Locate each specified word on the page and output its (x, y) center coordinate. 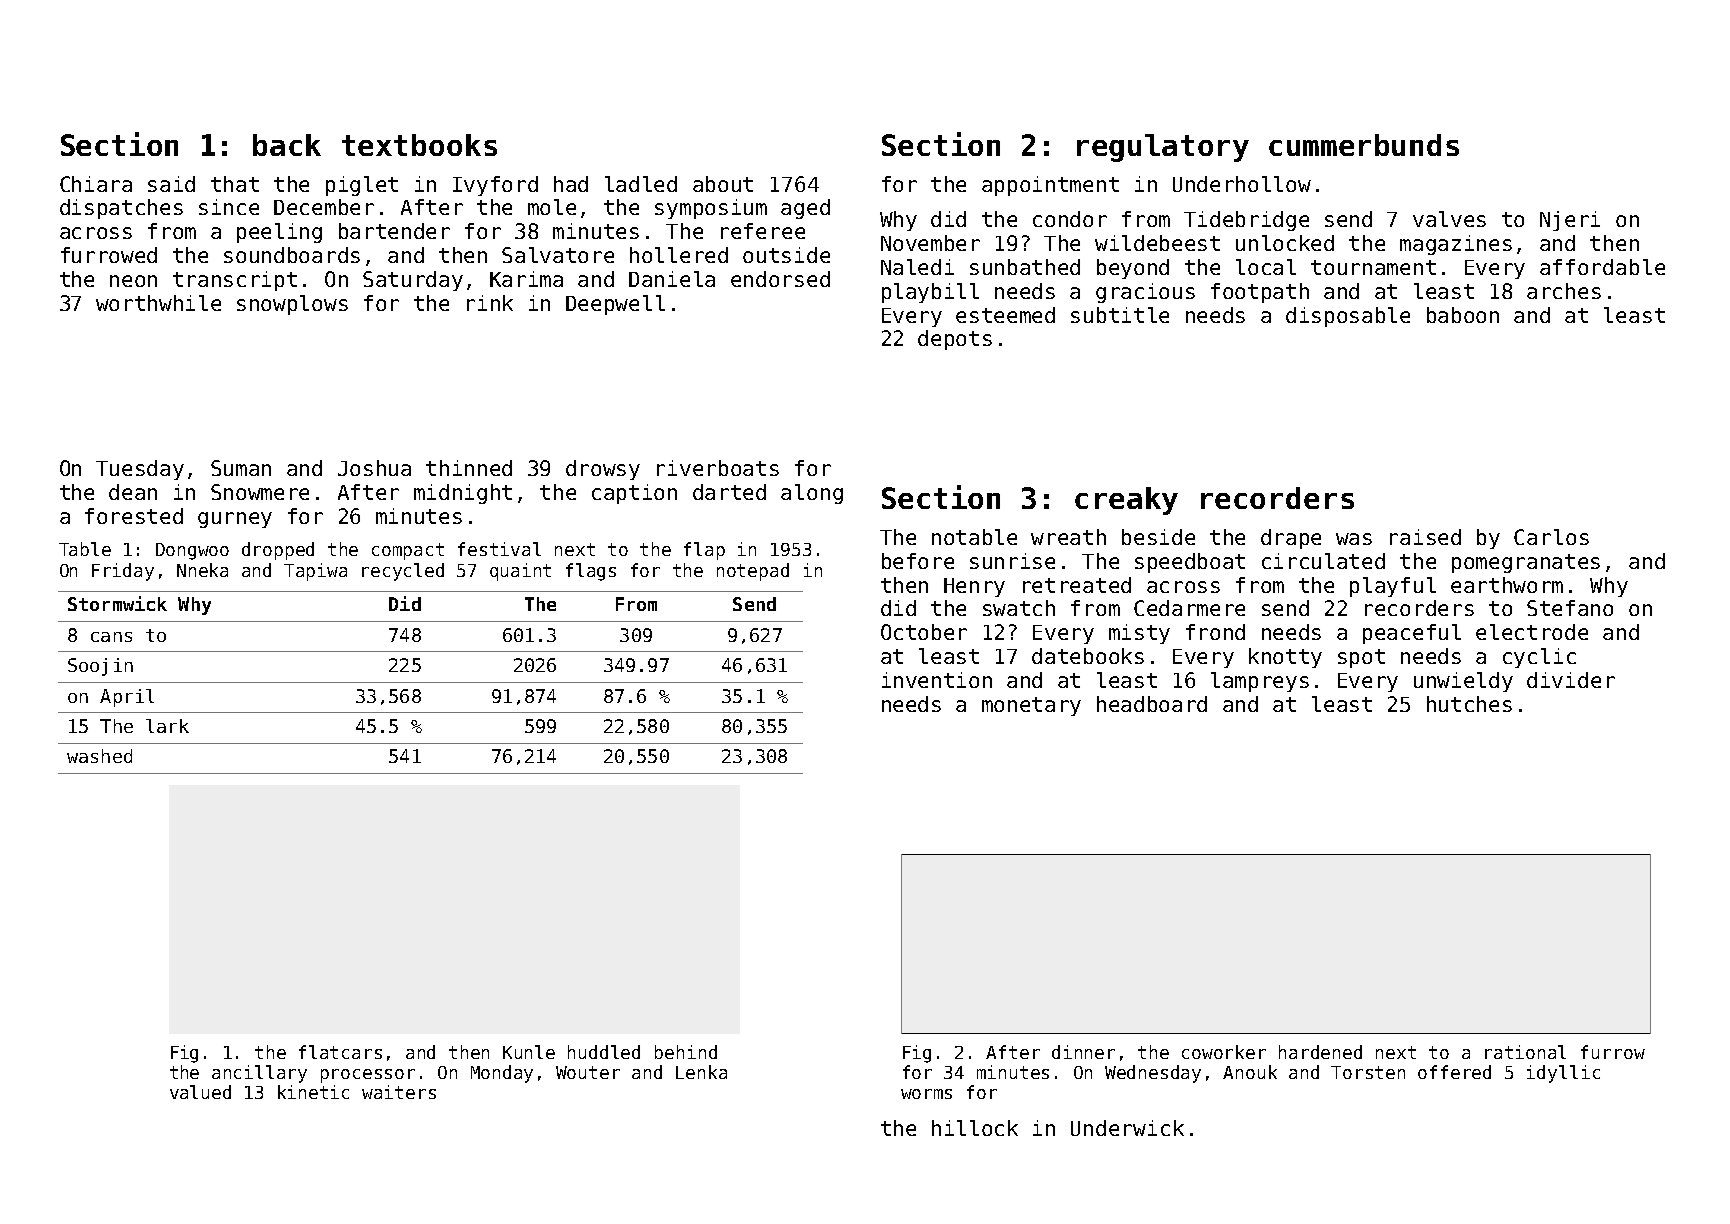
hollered (679, 255)
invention (937, 680)
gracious (1145, 293)
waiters (399, 1092)
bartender (394, 231)
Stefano (1570, 608)
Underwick (1127, 1128)
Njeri (1570, 221)
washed (99, 756)
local (1266, 267)
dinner (1083, 1052)
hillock (975, 1128)
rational (1525, 1052)
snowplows (292, 305)
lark (167, 726)
